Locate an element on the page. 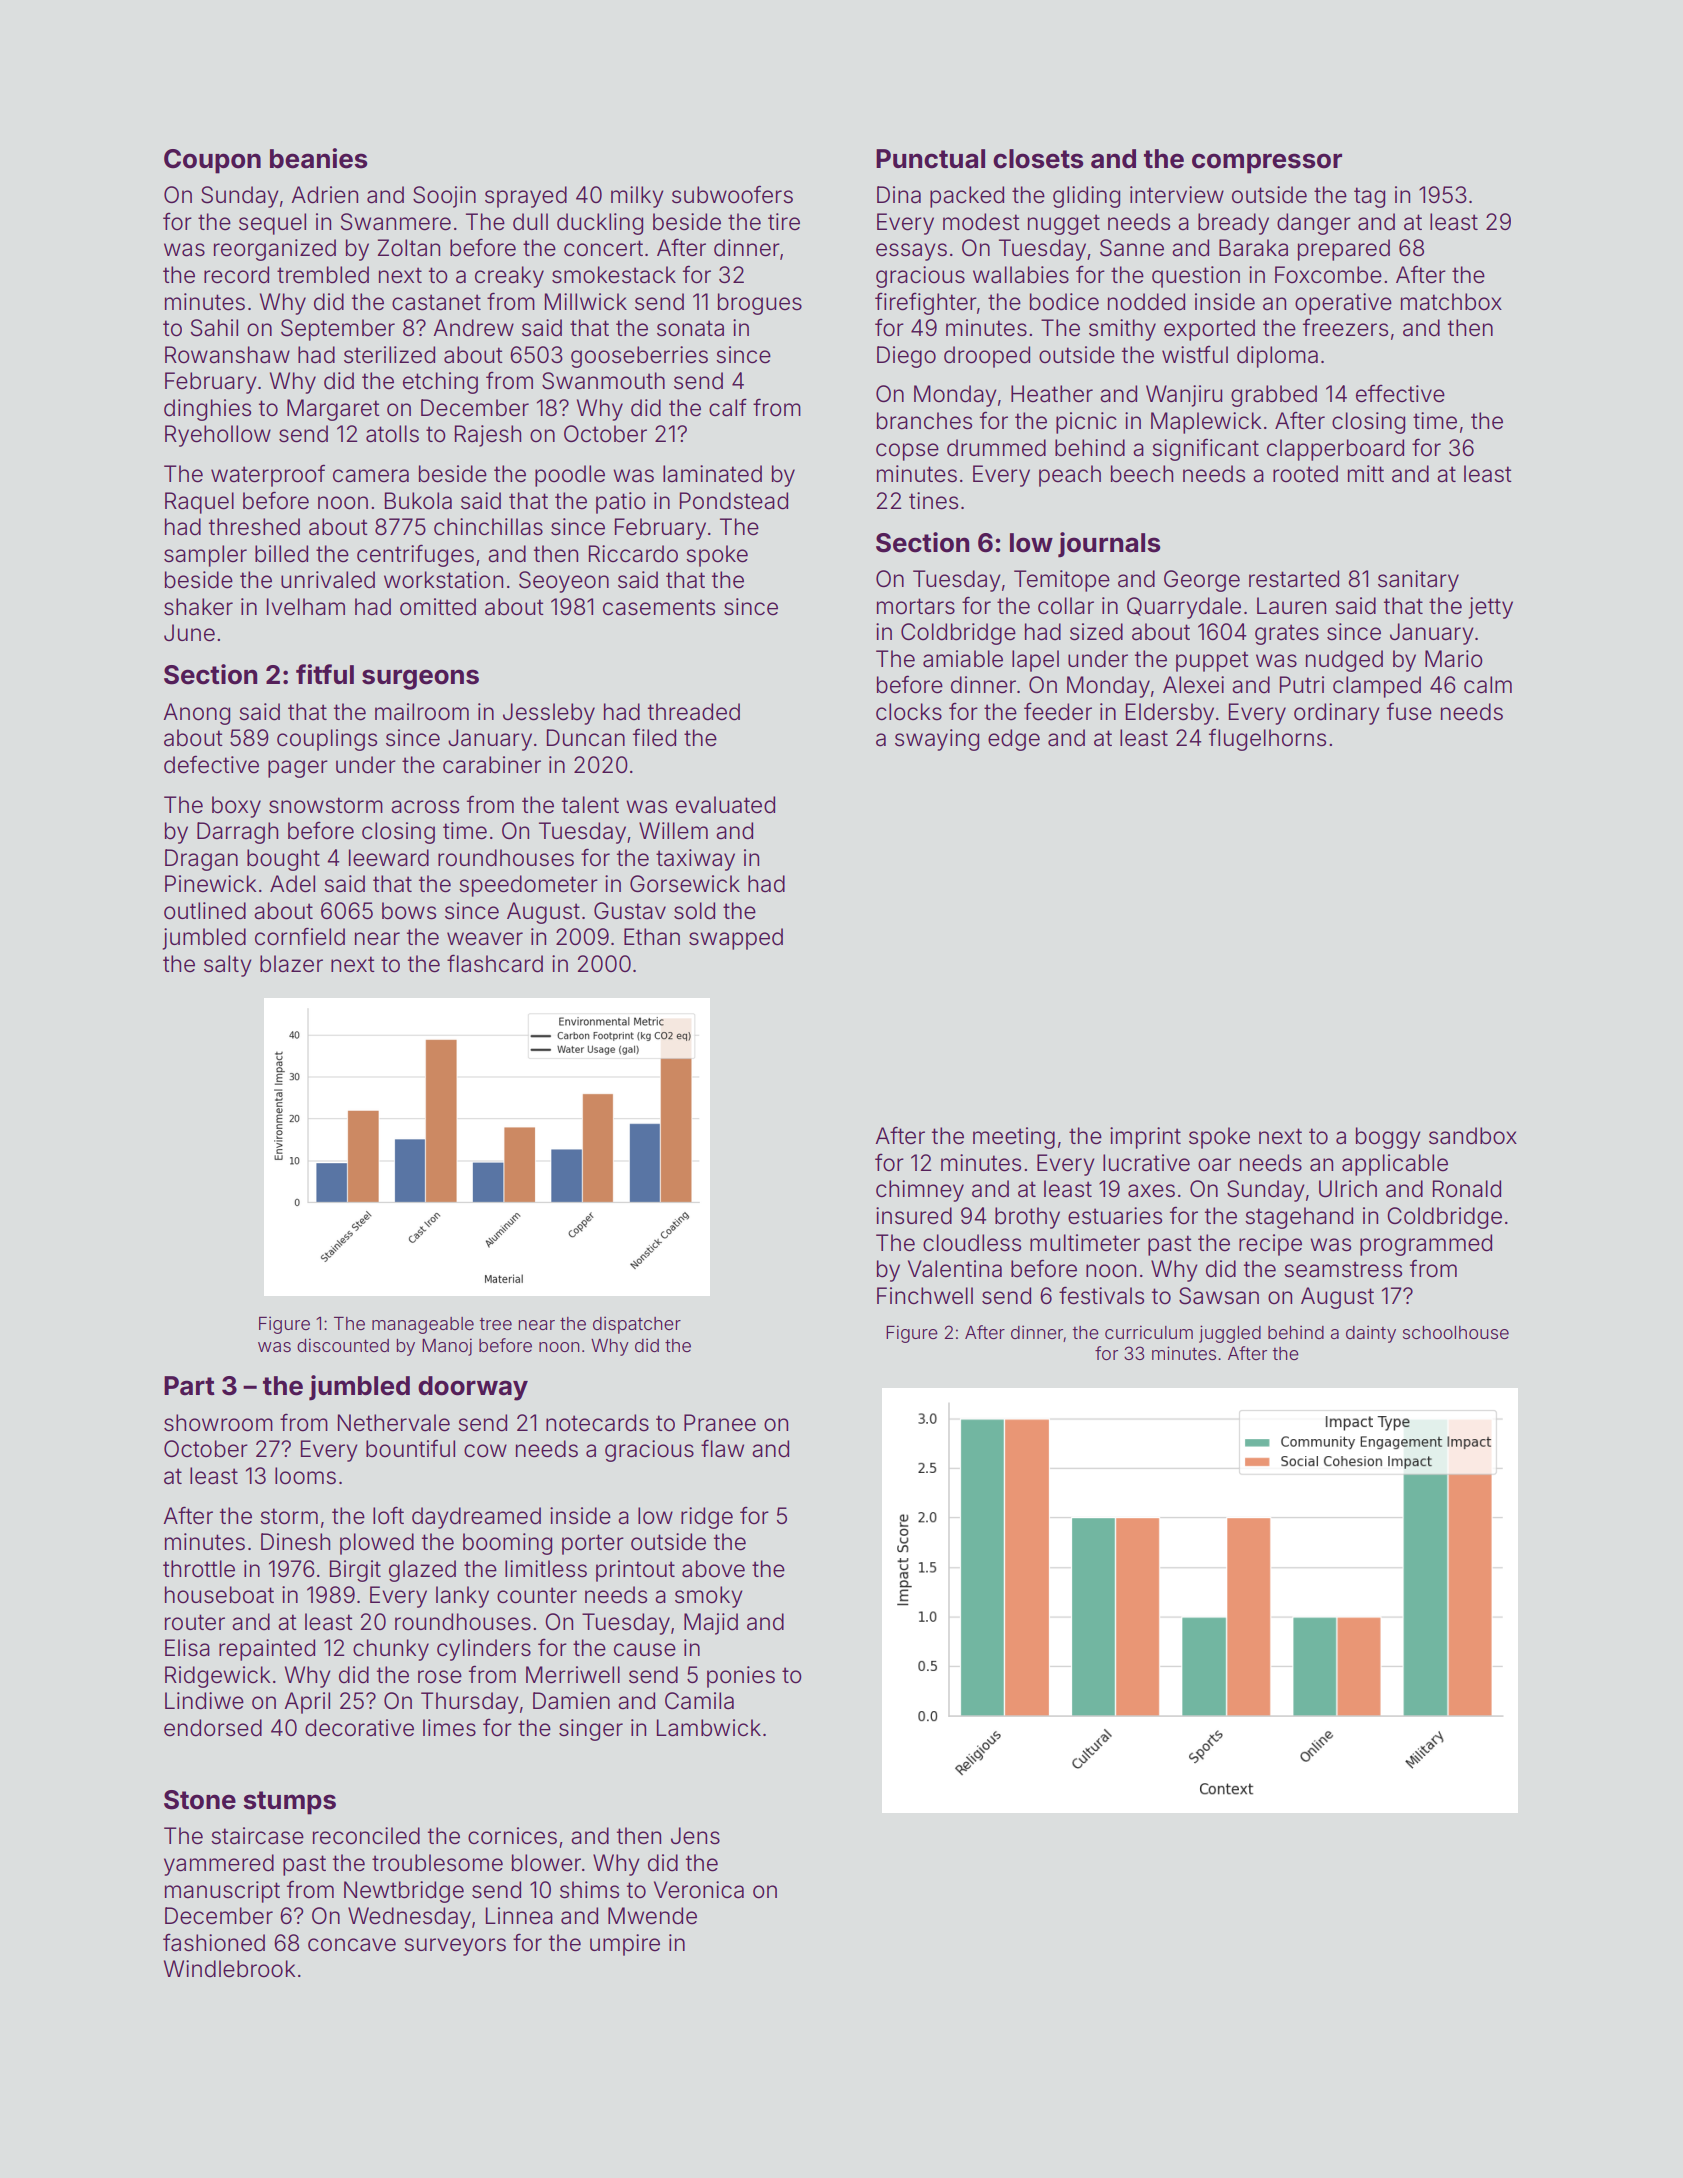 This document has width=1683, height=2178. ponies is located at coordinates (741, 1677).
